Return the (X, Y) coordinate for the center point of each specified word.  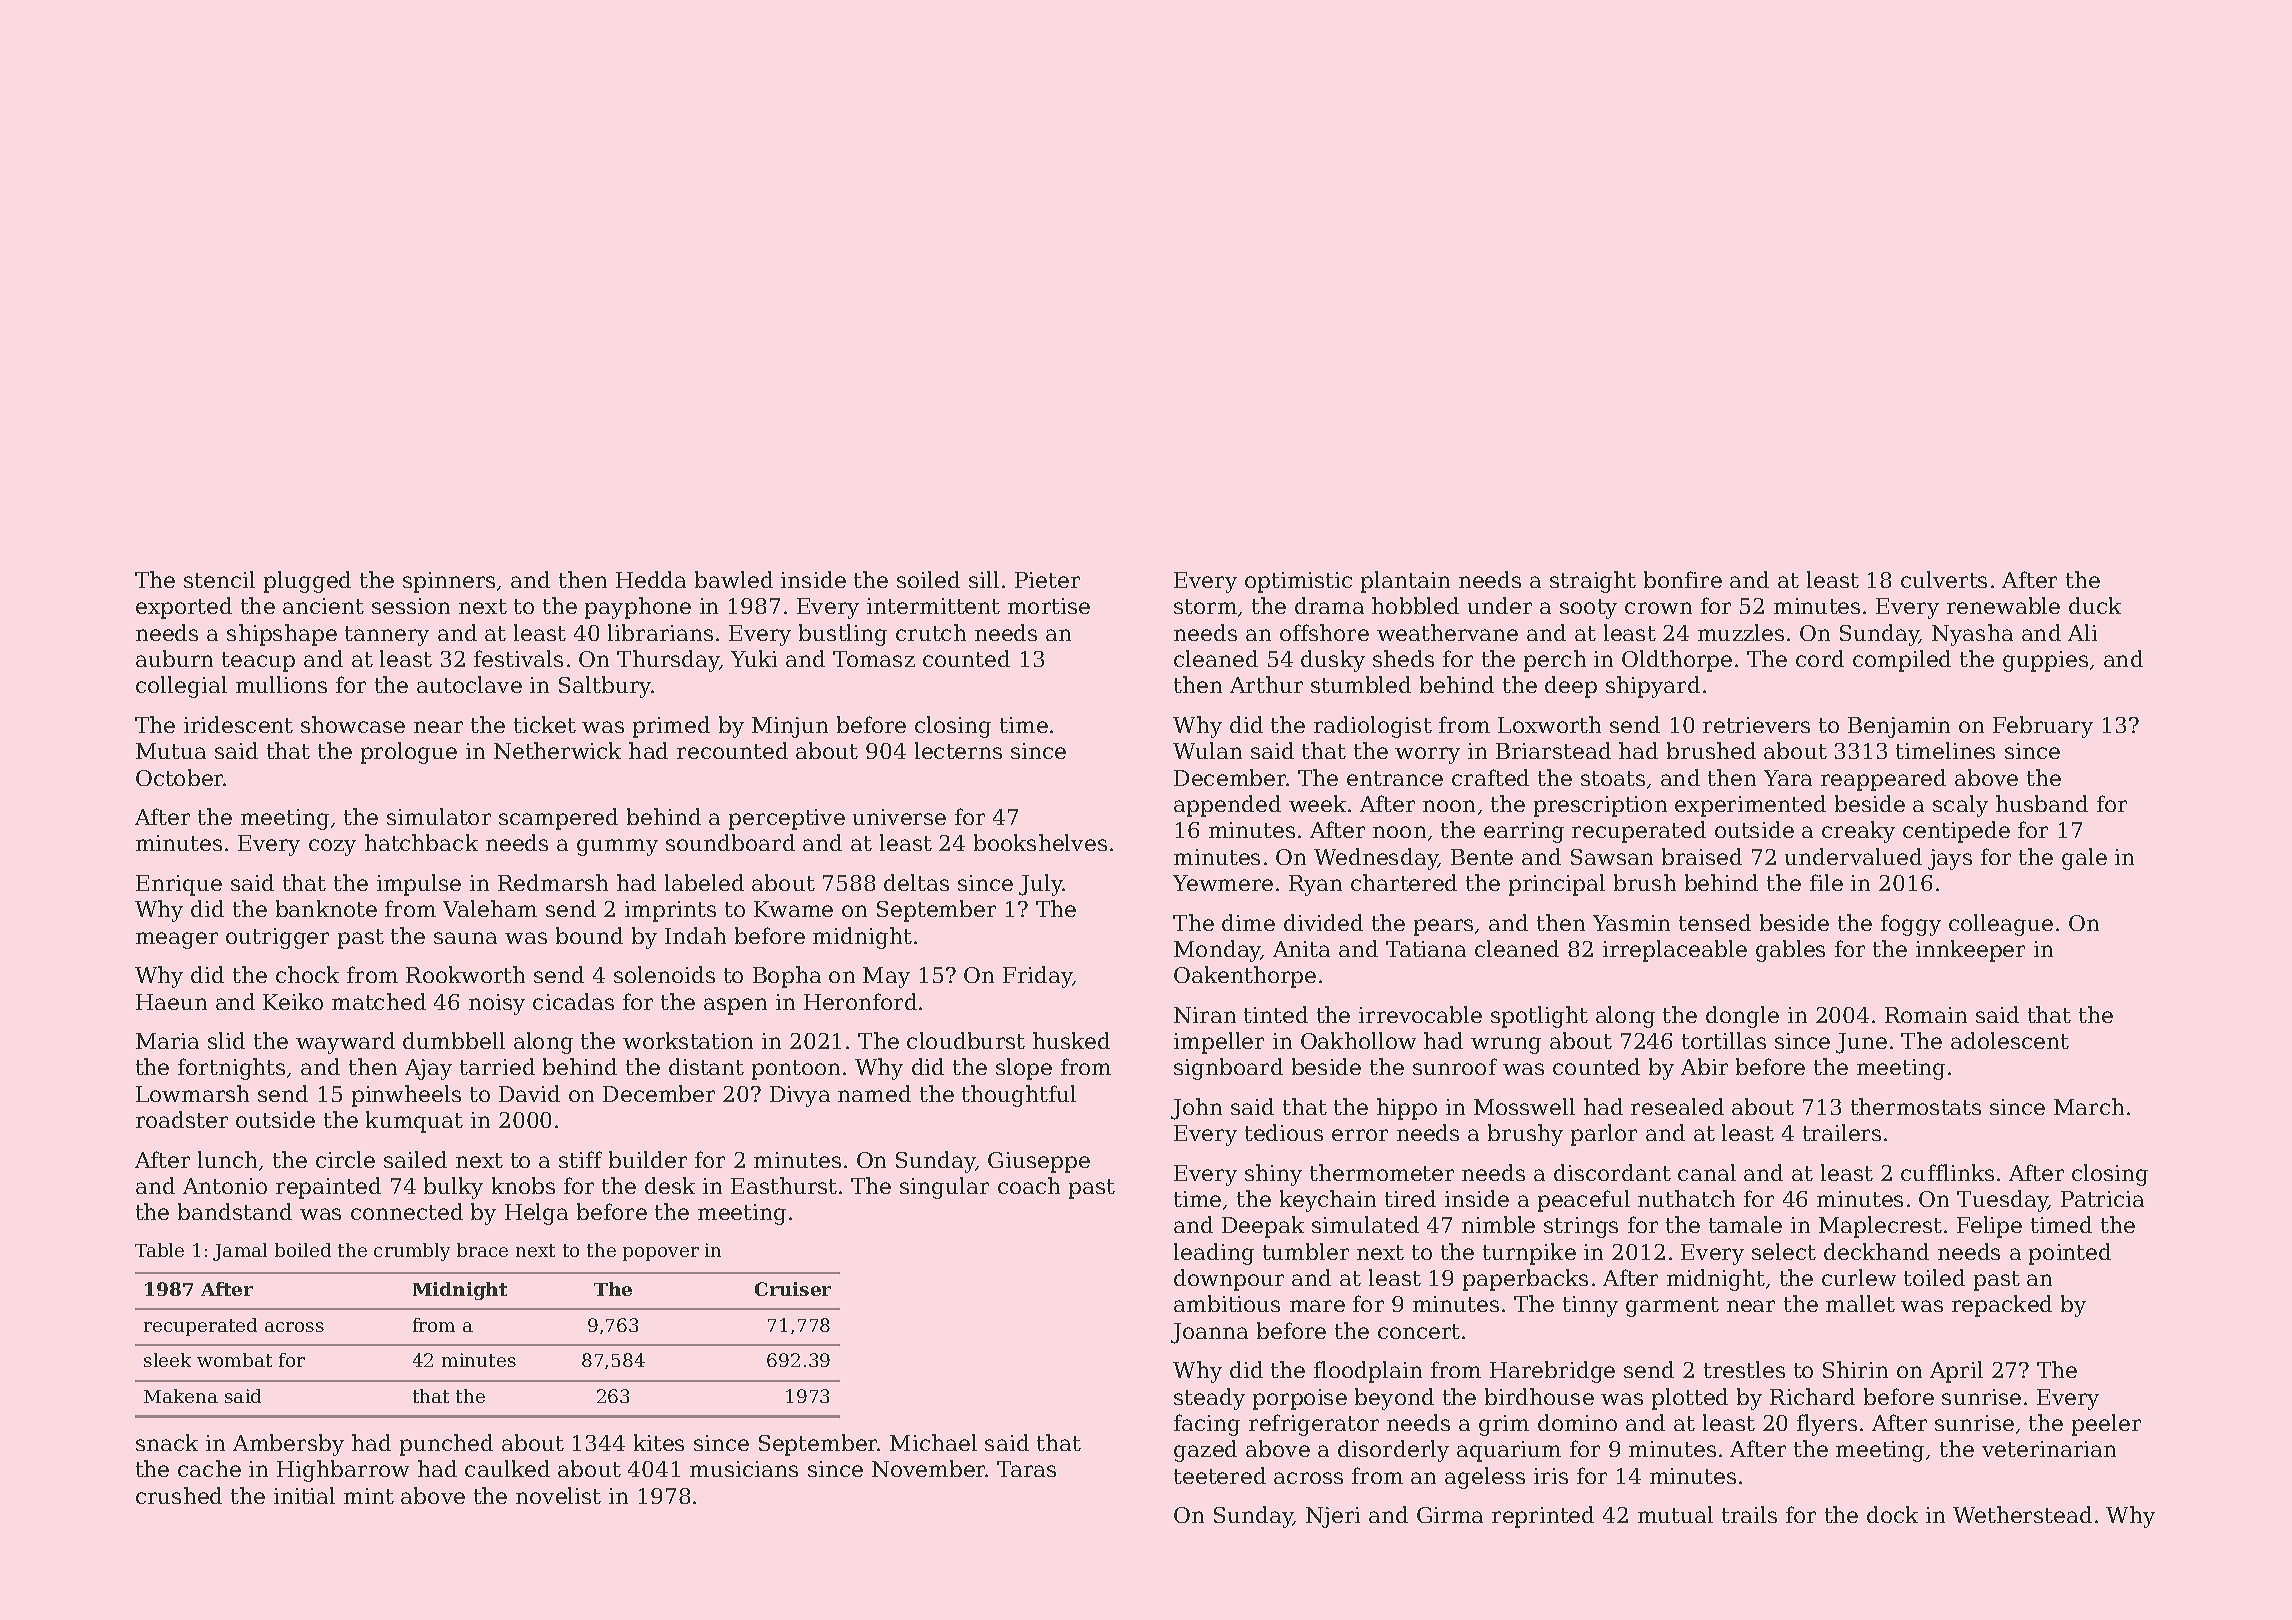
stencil (219, 579)
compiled (1902, 661)
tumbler (1306, 1251)
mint (369, 1496)
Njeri (1333, 1517)
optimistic (1298, 582)
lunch (227, 1159)
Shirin (1855, 1369)
